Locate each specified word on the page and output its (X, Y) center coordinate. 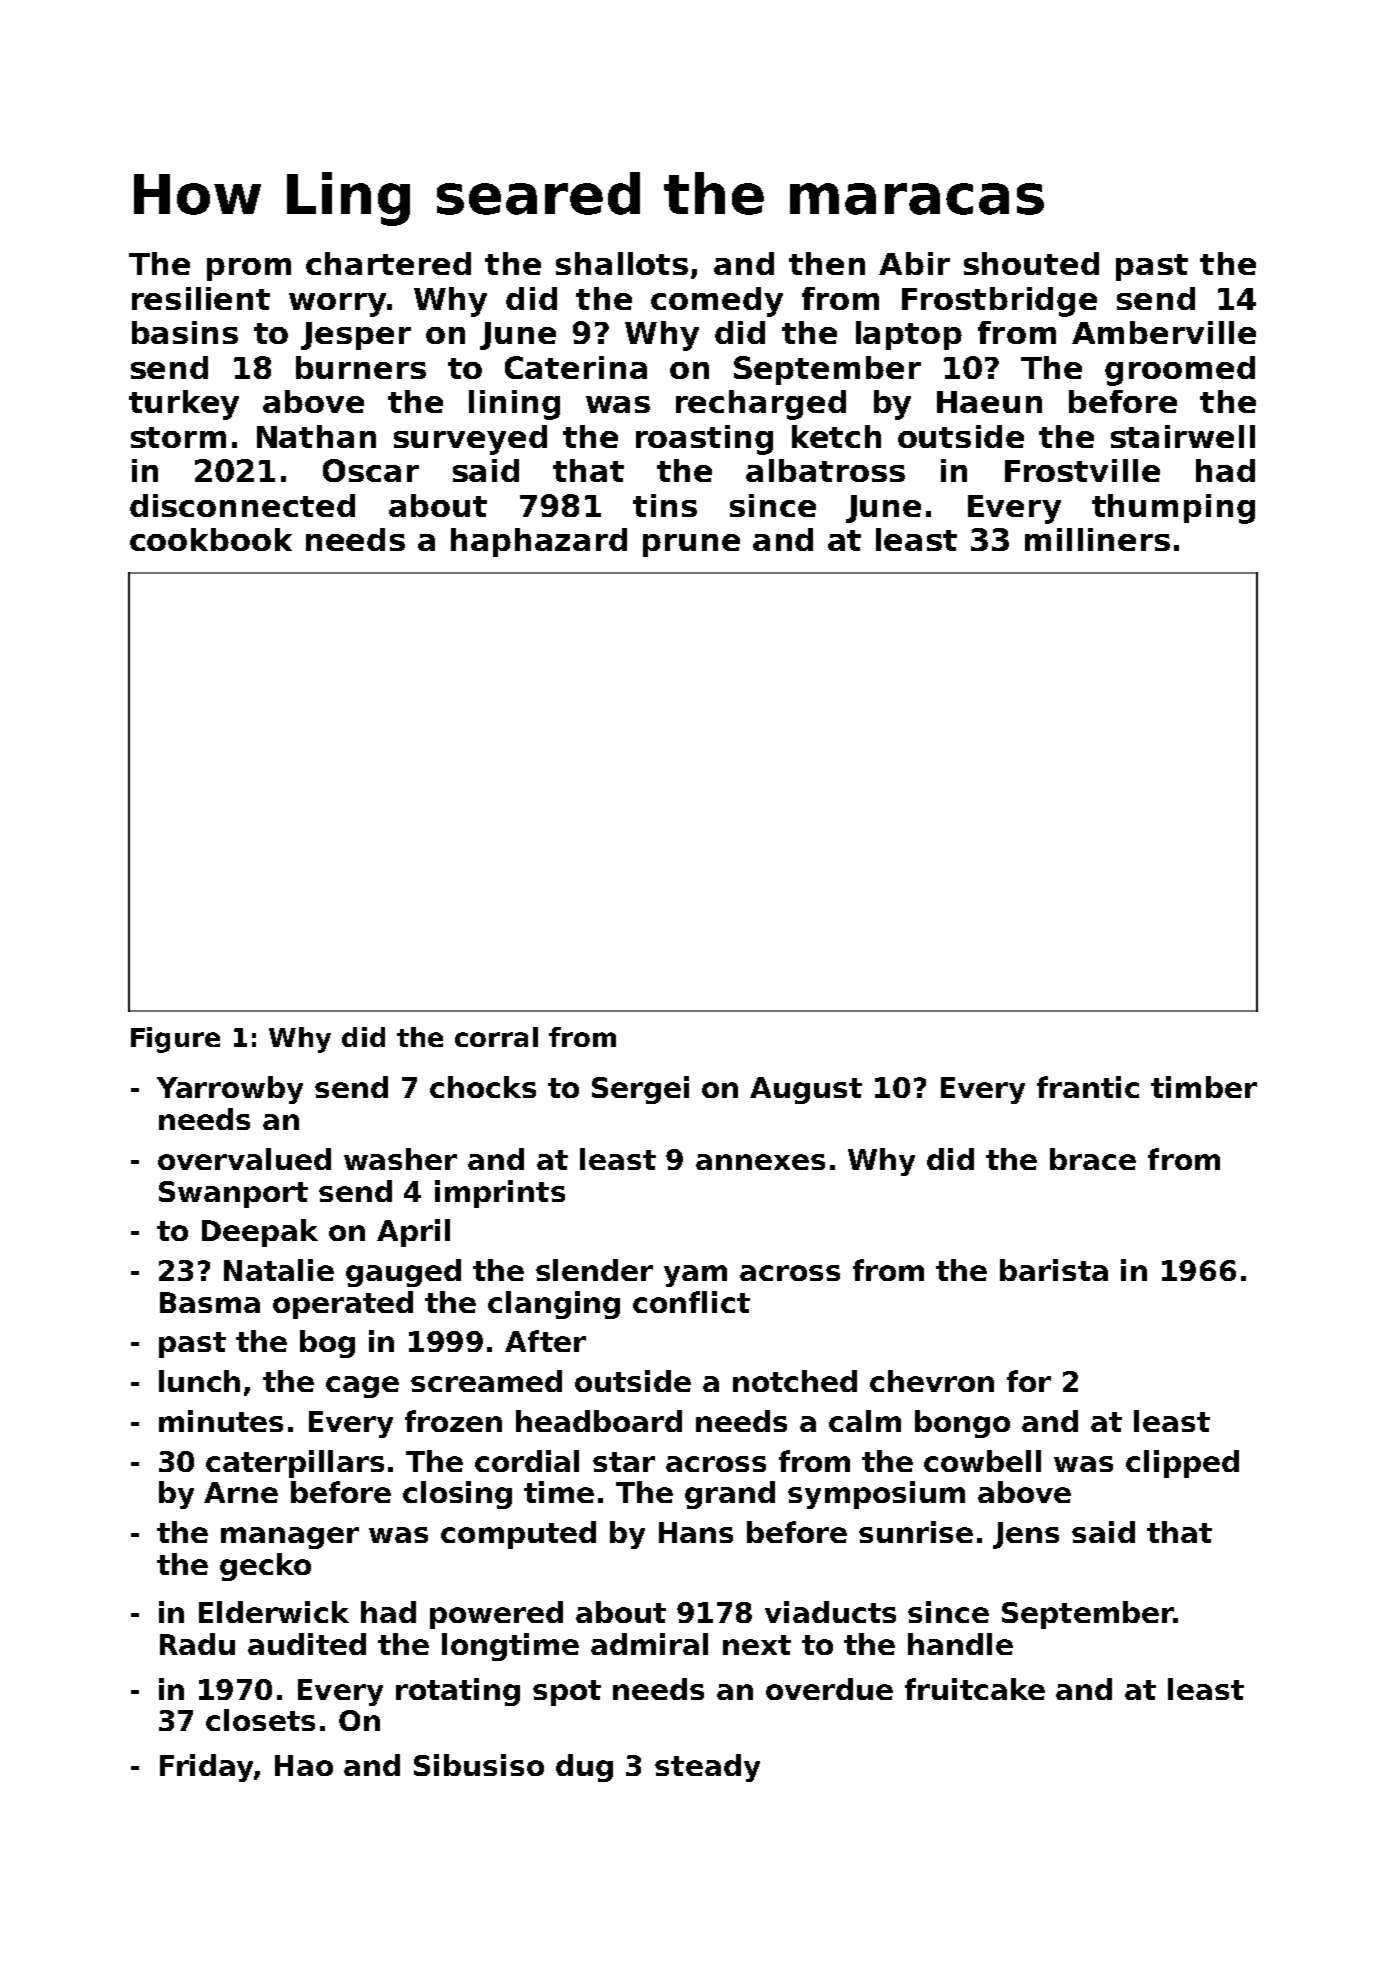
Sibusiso (479, 1765)
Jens (1026, 1535)
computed (518, 1535)
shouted (1031, 263)
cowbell (982, 1461)
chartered (388, 263)
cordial (527, 1461)
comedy (717, 302)
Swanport (233, 1194)
